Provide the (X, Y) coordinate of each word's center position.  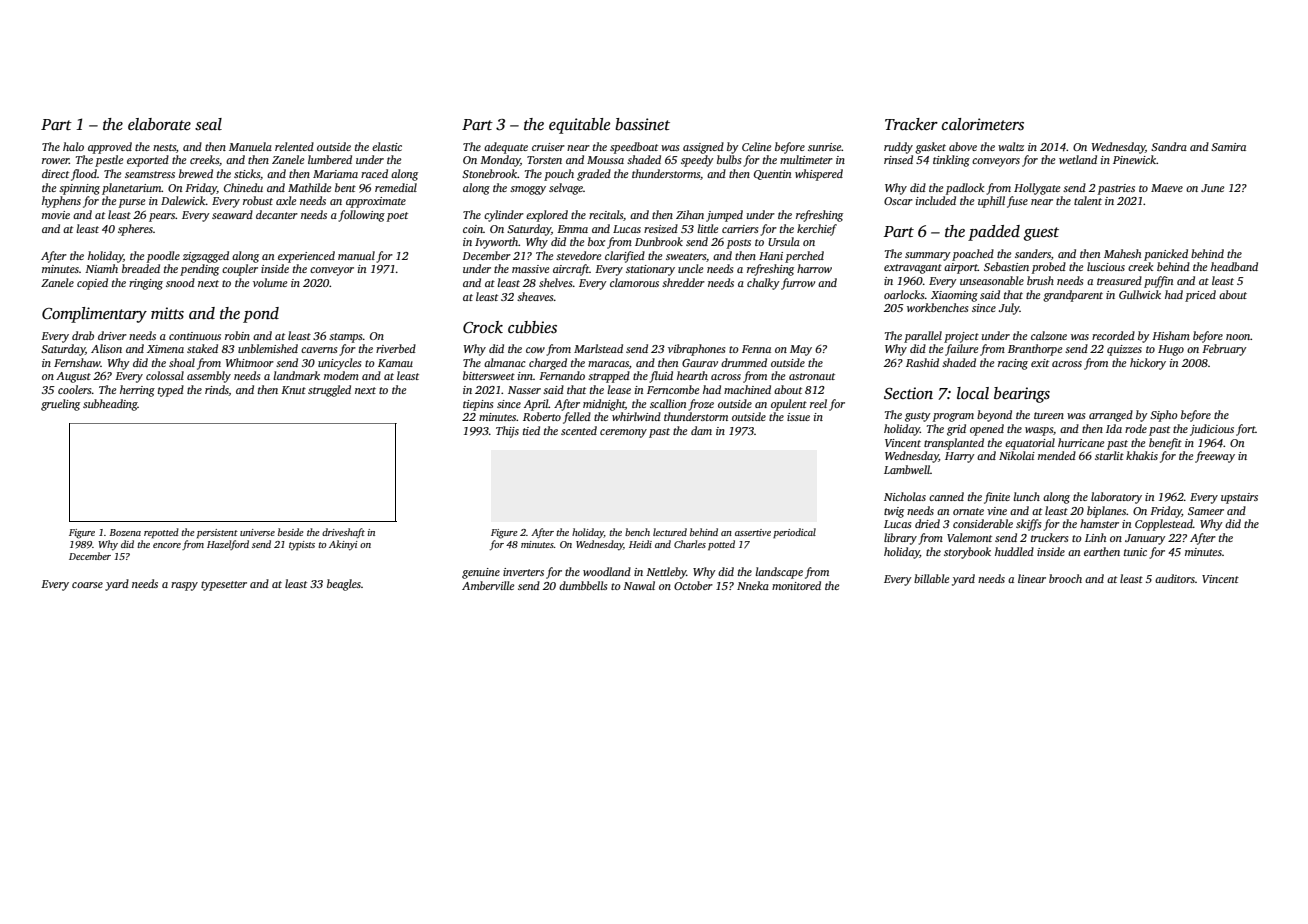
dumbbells (583, 585)
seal (208, 124)
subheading (110, 405)
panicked (1166, 255)
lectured (670, 532)
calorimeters (983, 124)
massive (530, 269)
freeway (1215, 457)
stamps (345, 338)
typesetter (224, 586)
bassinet (642, 124)
